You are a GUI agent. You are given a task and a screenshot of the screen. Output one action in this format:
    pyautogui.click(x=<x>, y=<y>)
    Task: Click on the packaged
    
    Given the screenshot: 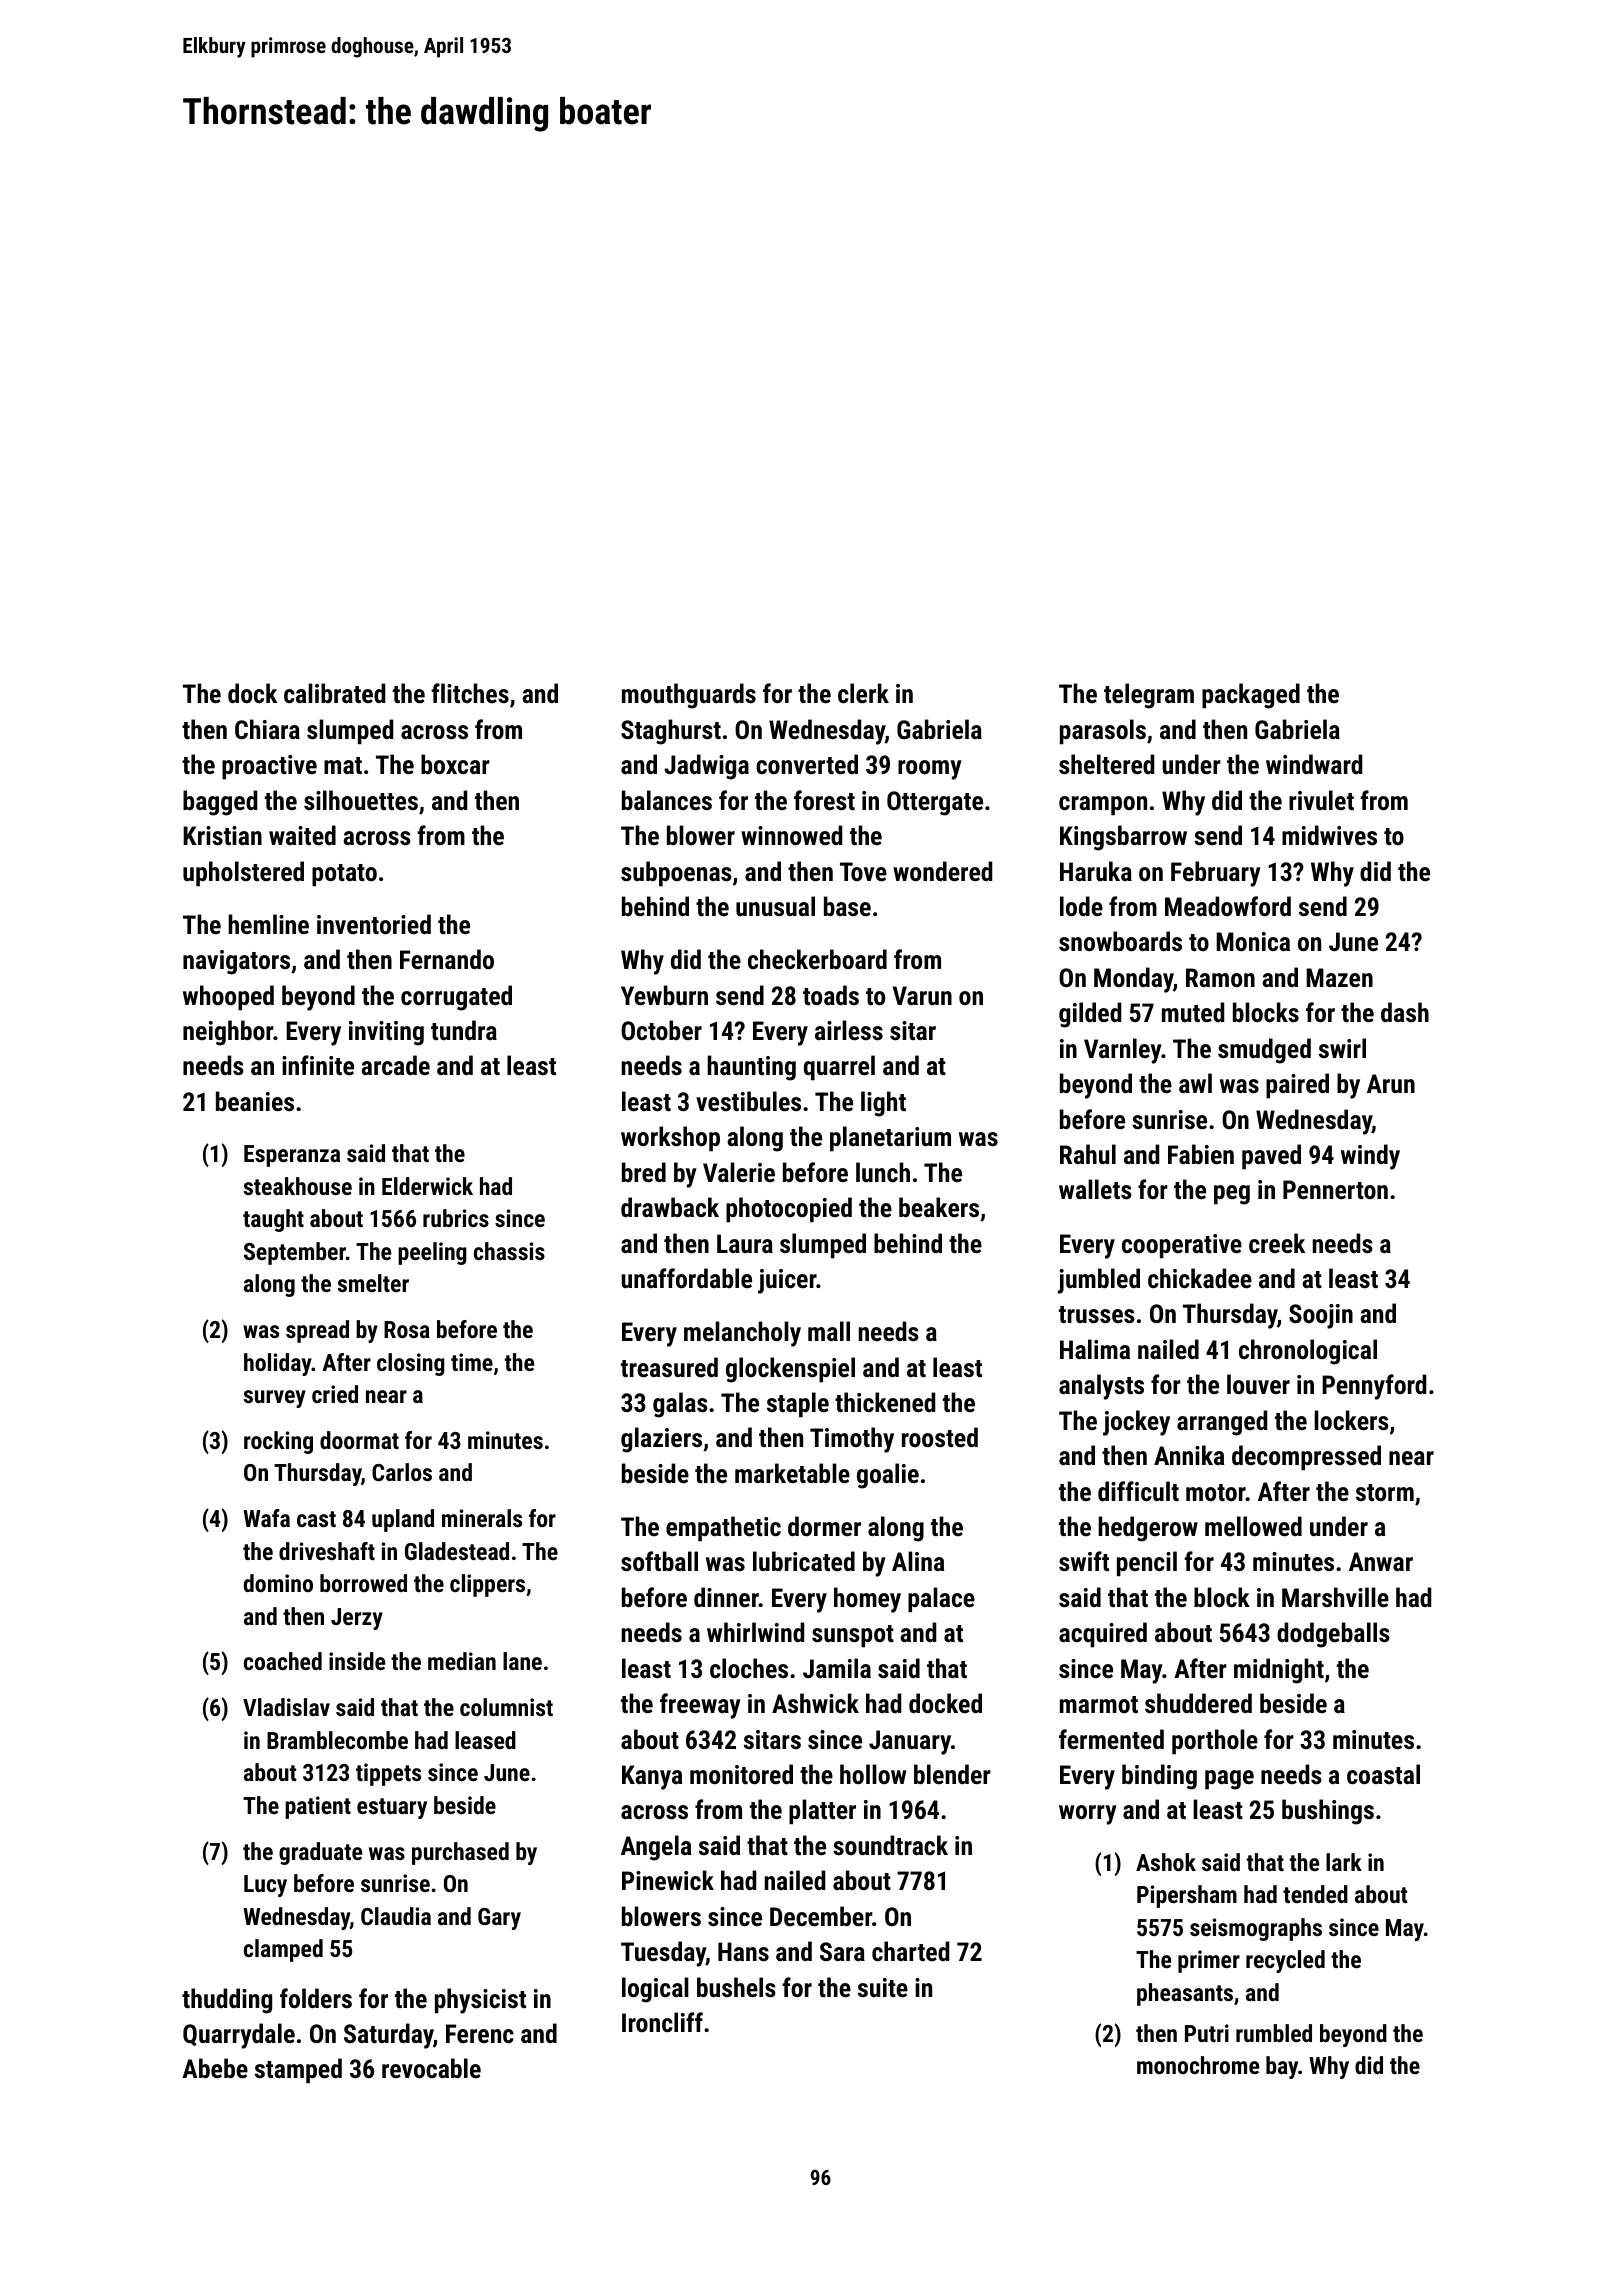 What is the action you would take?
    pyautogui.click(x=1251, y=696)
